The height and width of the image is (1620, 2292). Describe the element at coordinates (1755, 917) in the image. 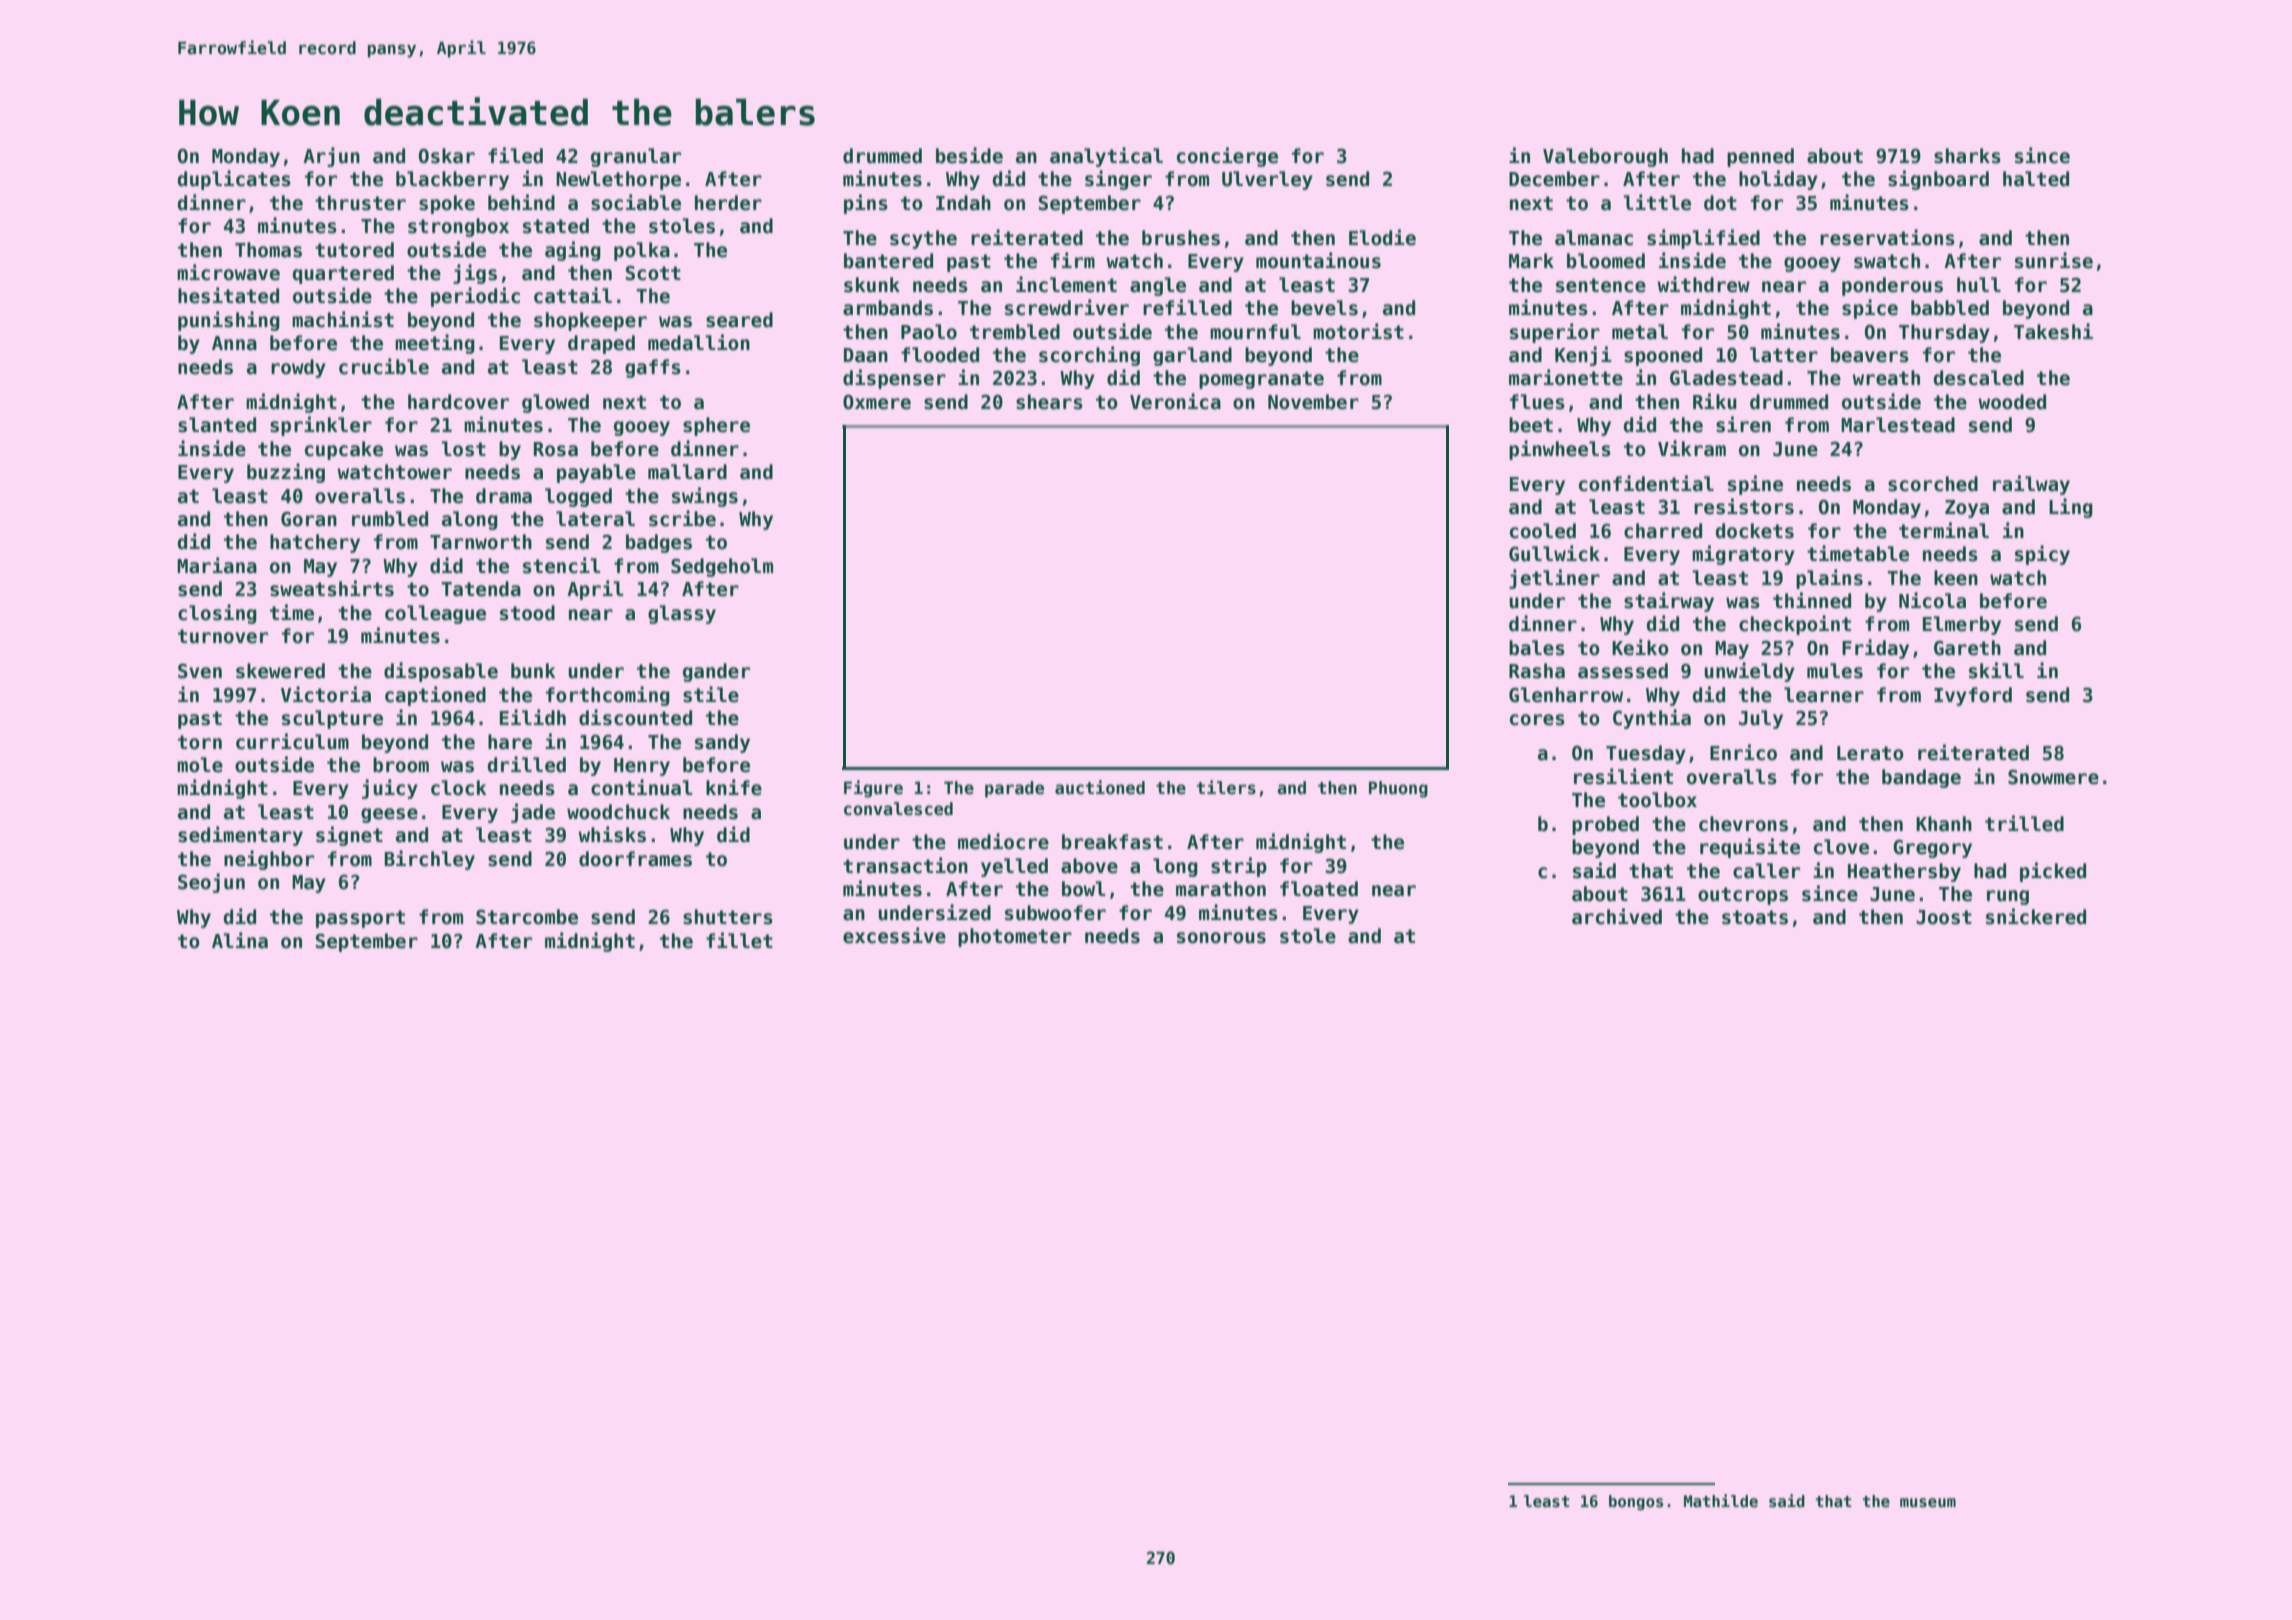

I see `stoats` at that location.
